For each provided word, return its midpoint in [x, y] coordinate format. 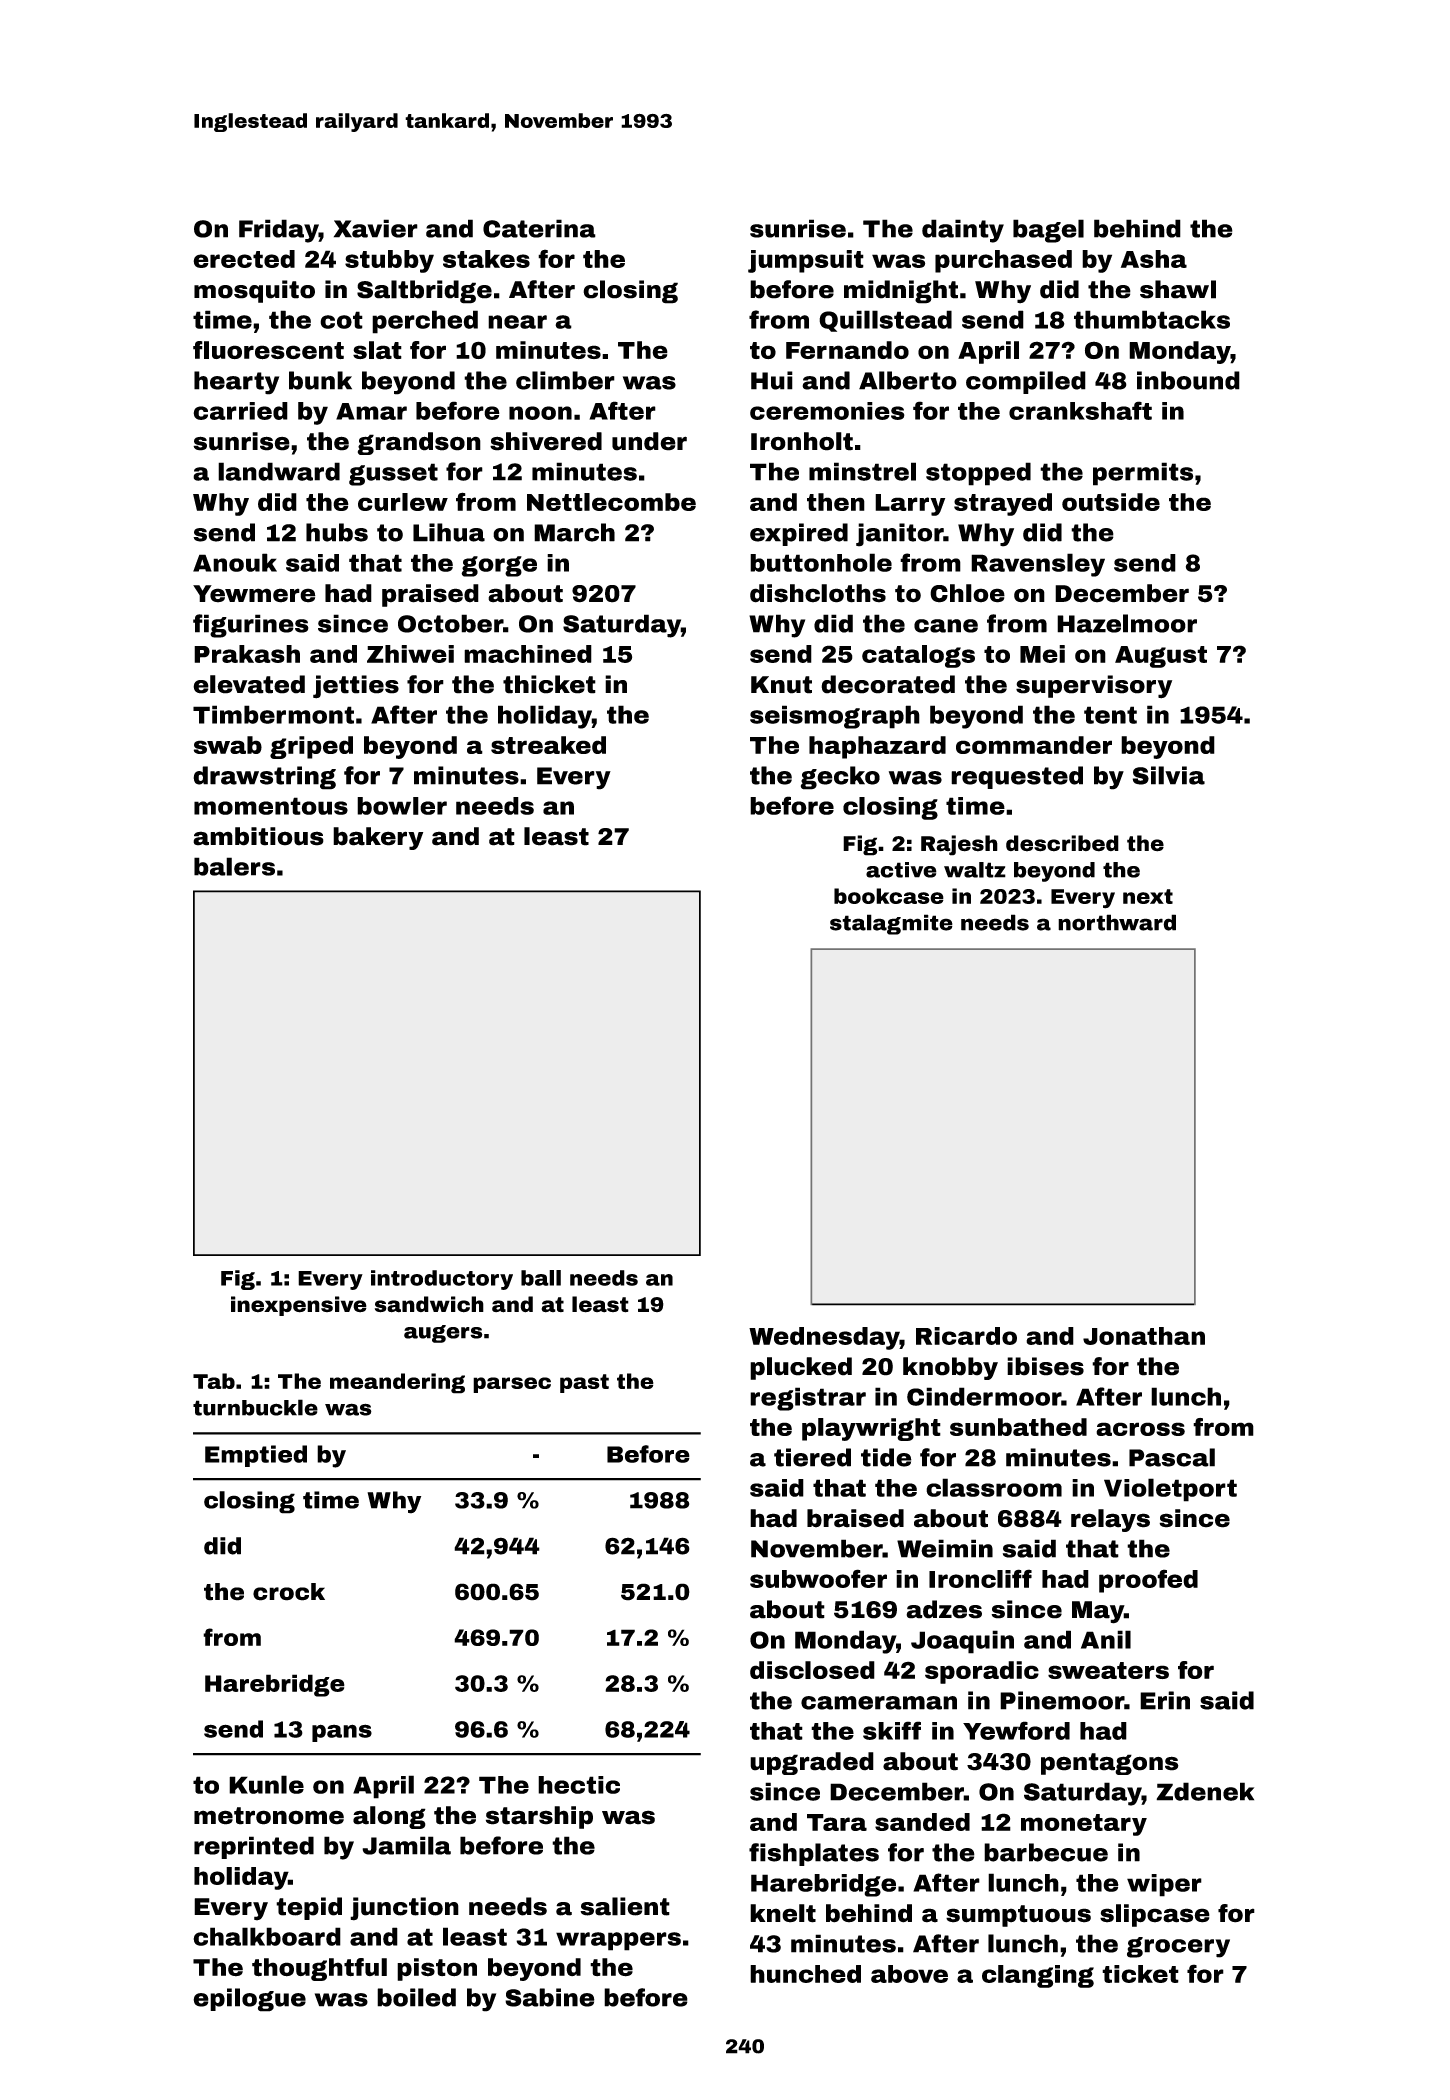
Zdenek [1205, 1791]
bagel [1048, 231]
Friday [279, 231]
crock [289, 1592]
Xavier [376, 228]
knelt [783, 1913]
